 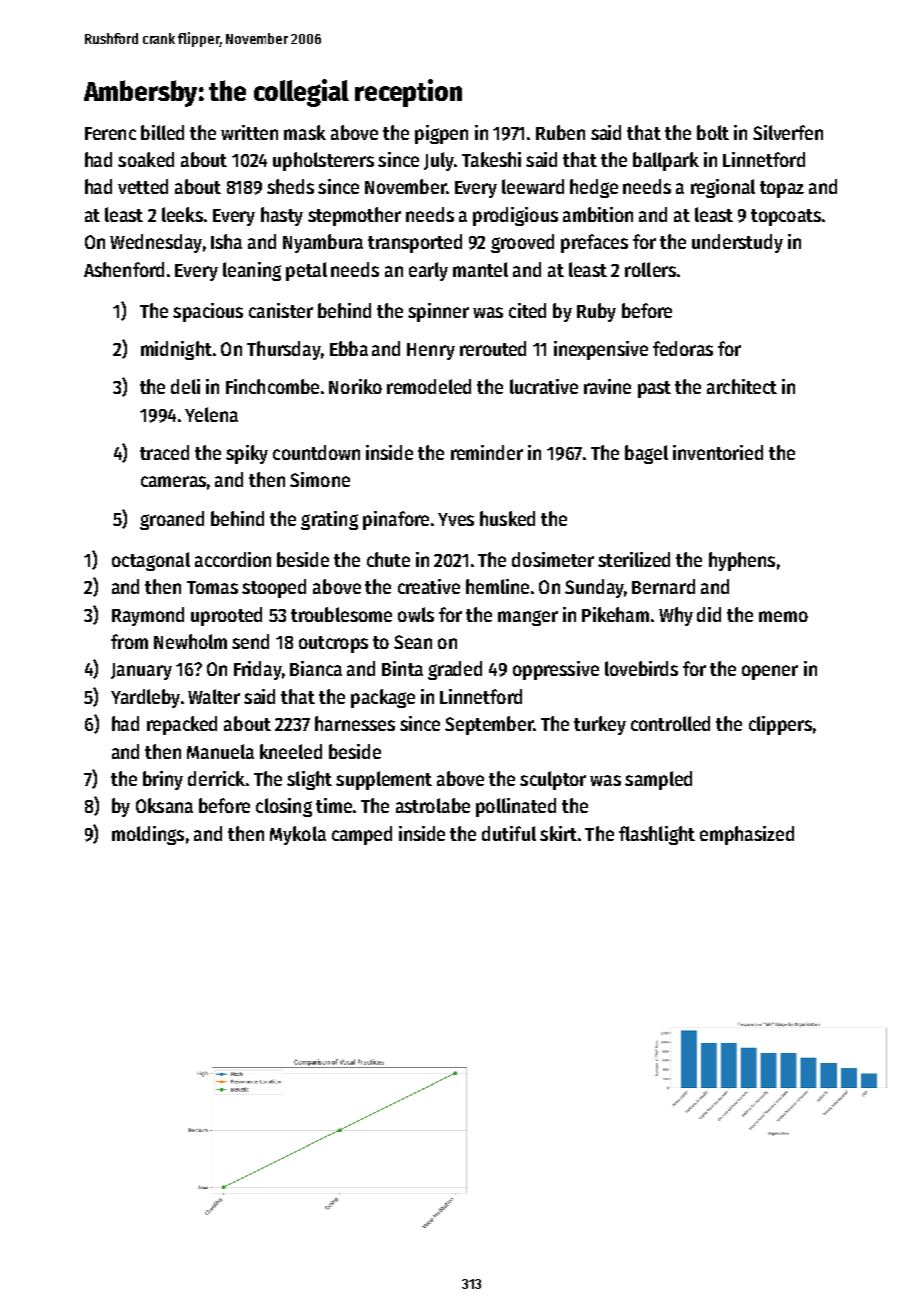 What do you see at coordinates (646, 454) in the screenshot?
I see `bagel` at bounding box center [646, 454].
